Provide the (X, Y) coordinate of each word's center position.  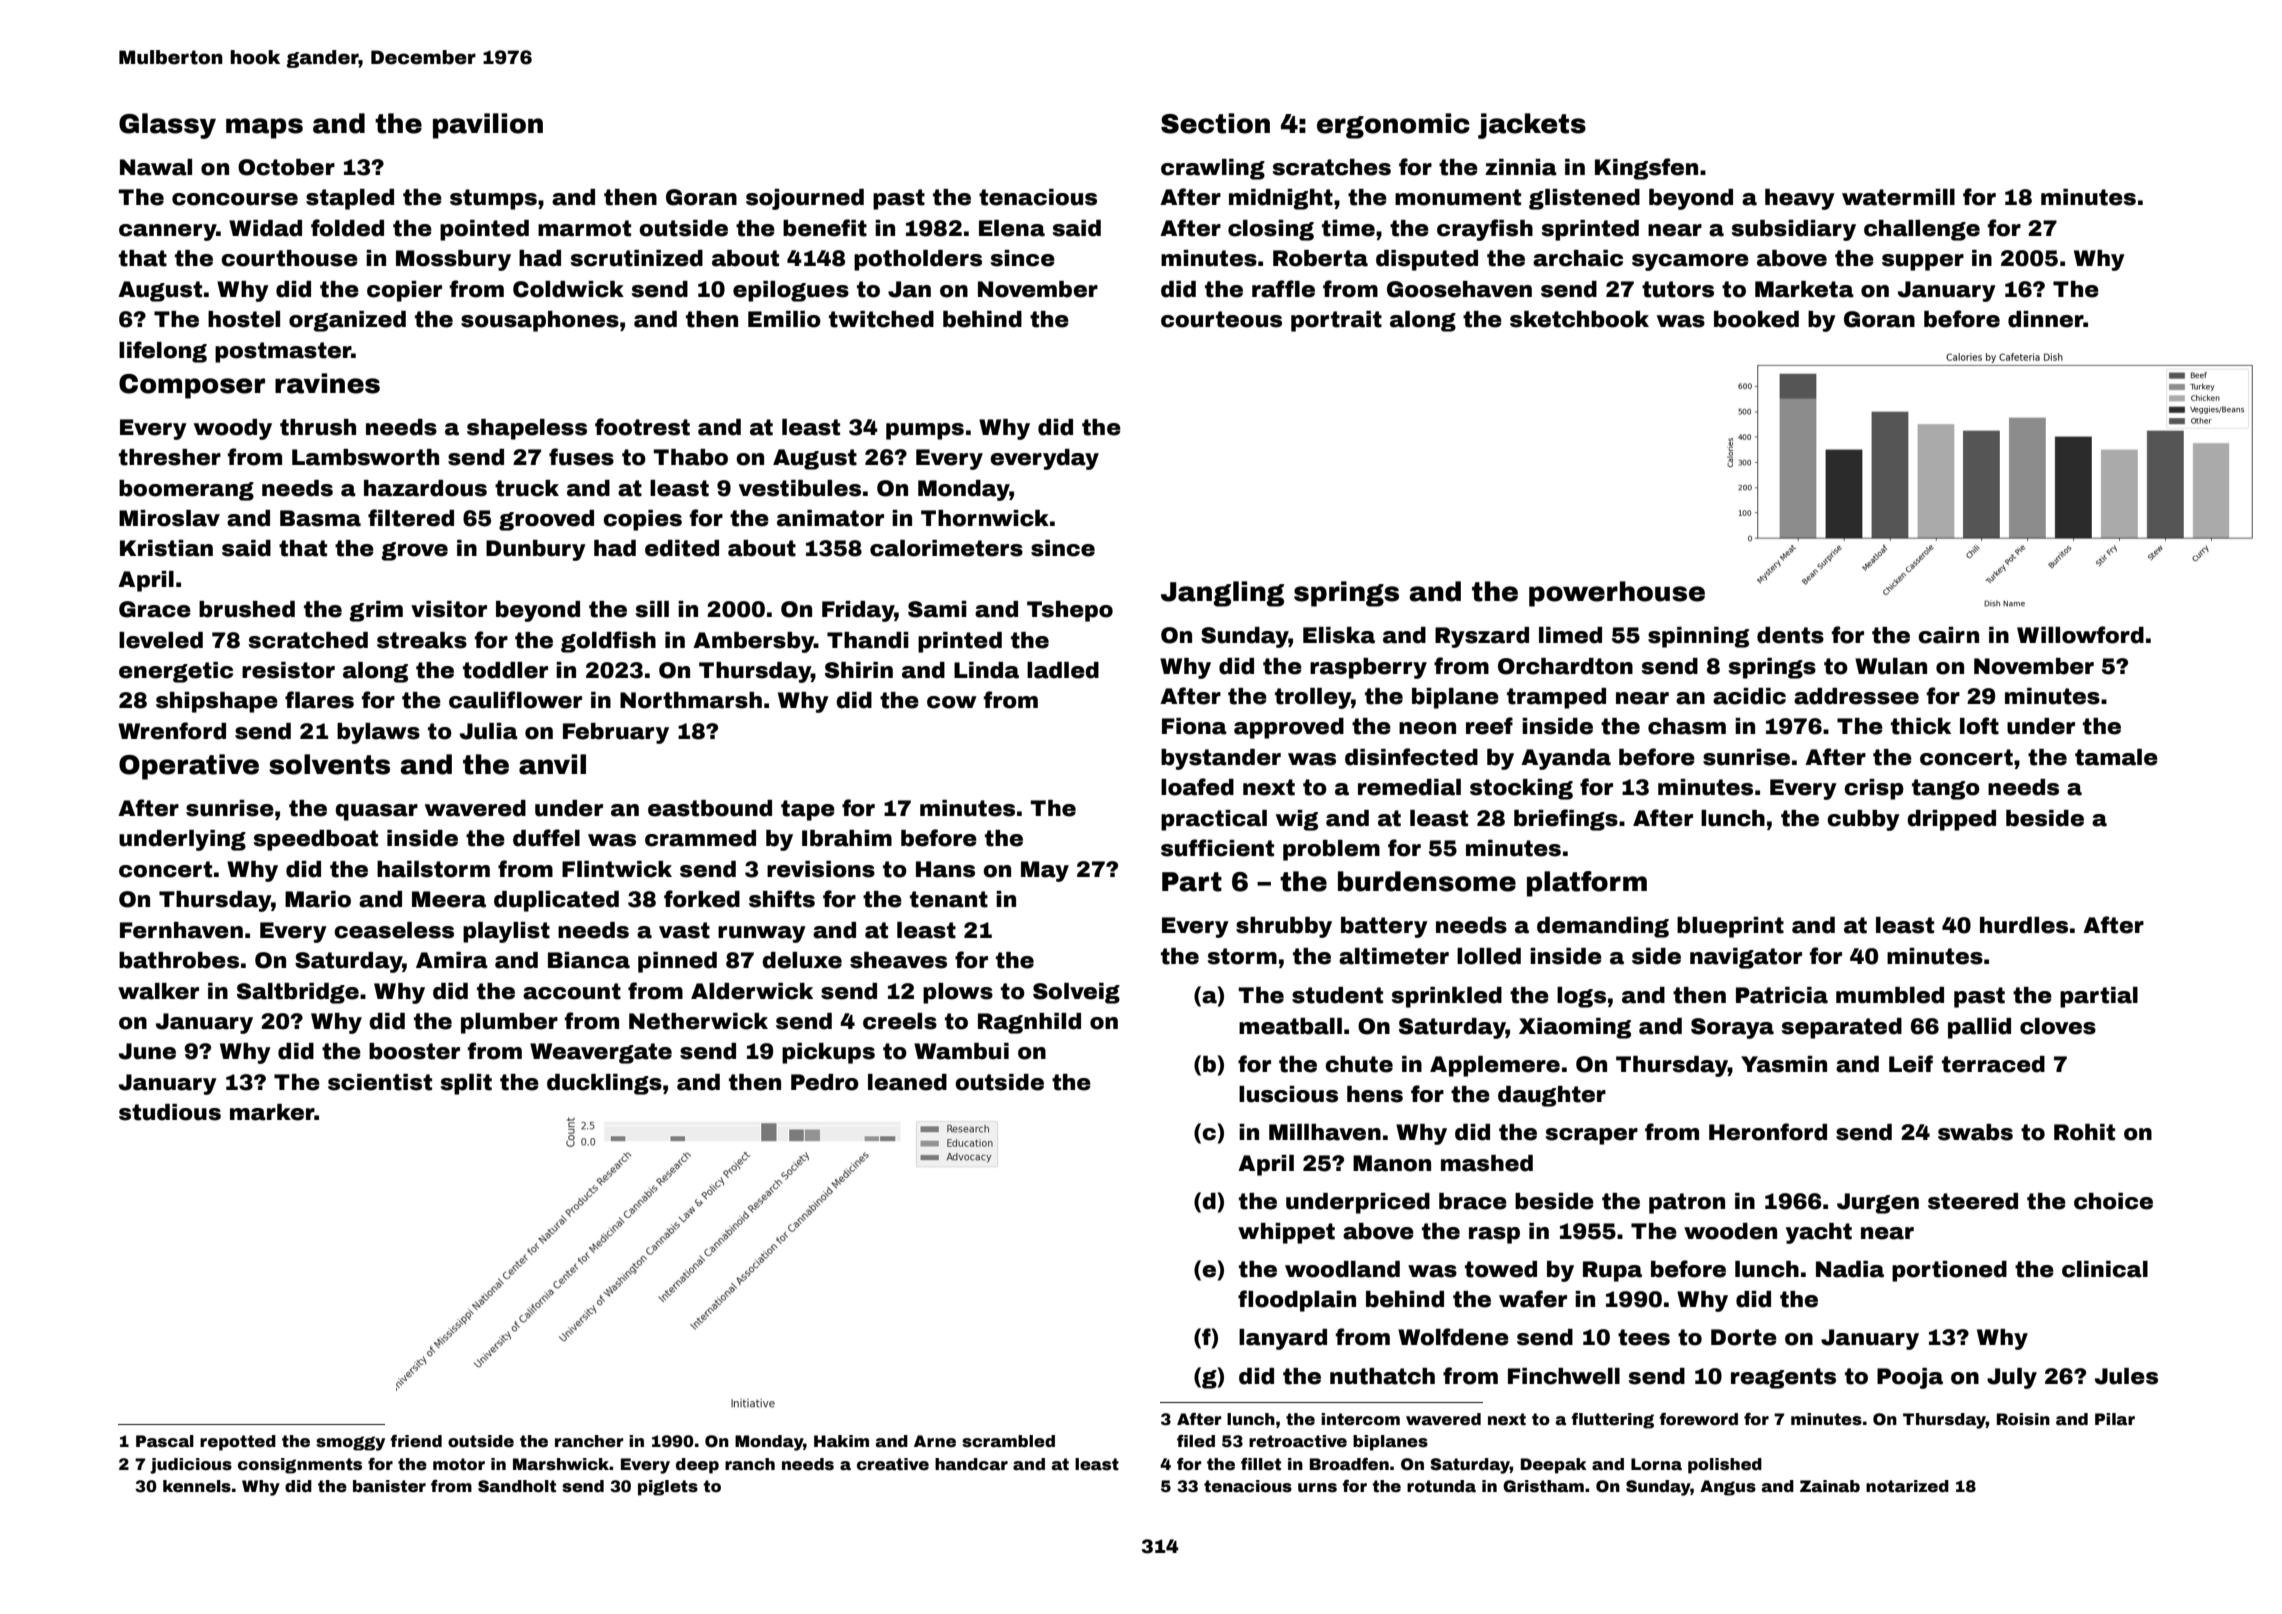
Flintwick (617, 869)
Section (1215, 123)
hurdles (2024, 925)
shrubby (1284, 927)
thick (1921, 726)
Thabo (690, 457)
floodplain (1297, 1301)
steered (1973, 1201)
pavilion (488, 126)
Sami (937, 609)
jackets (1532, 126)
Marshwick (561, 1464)
